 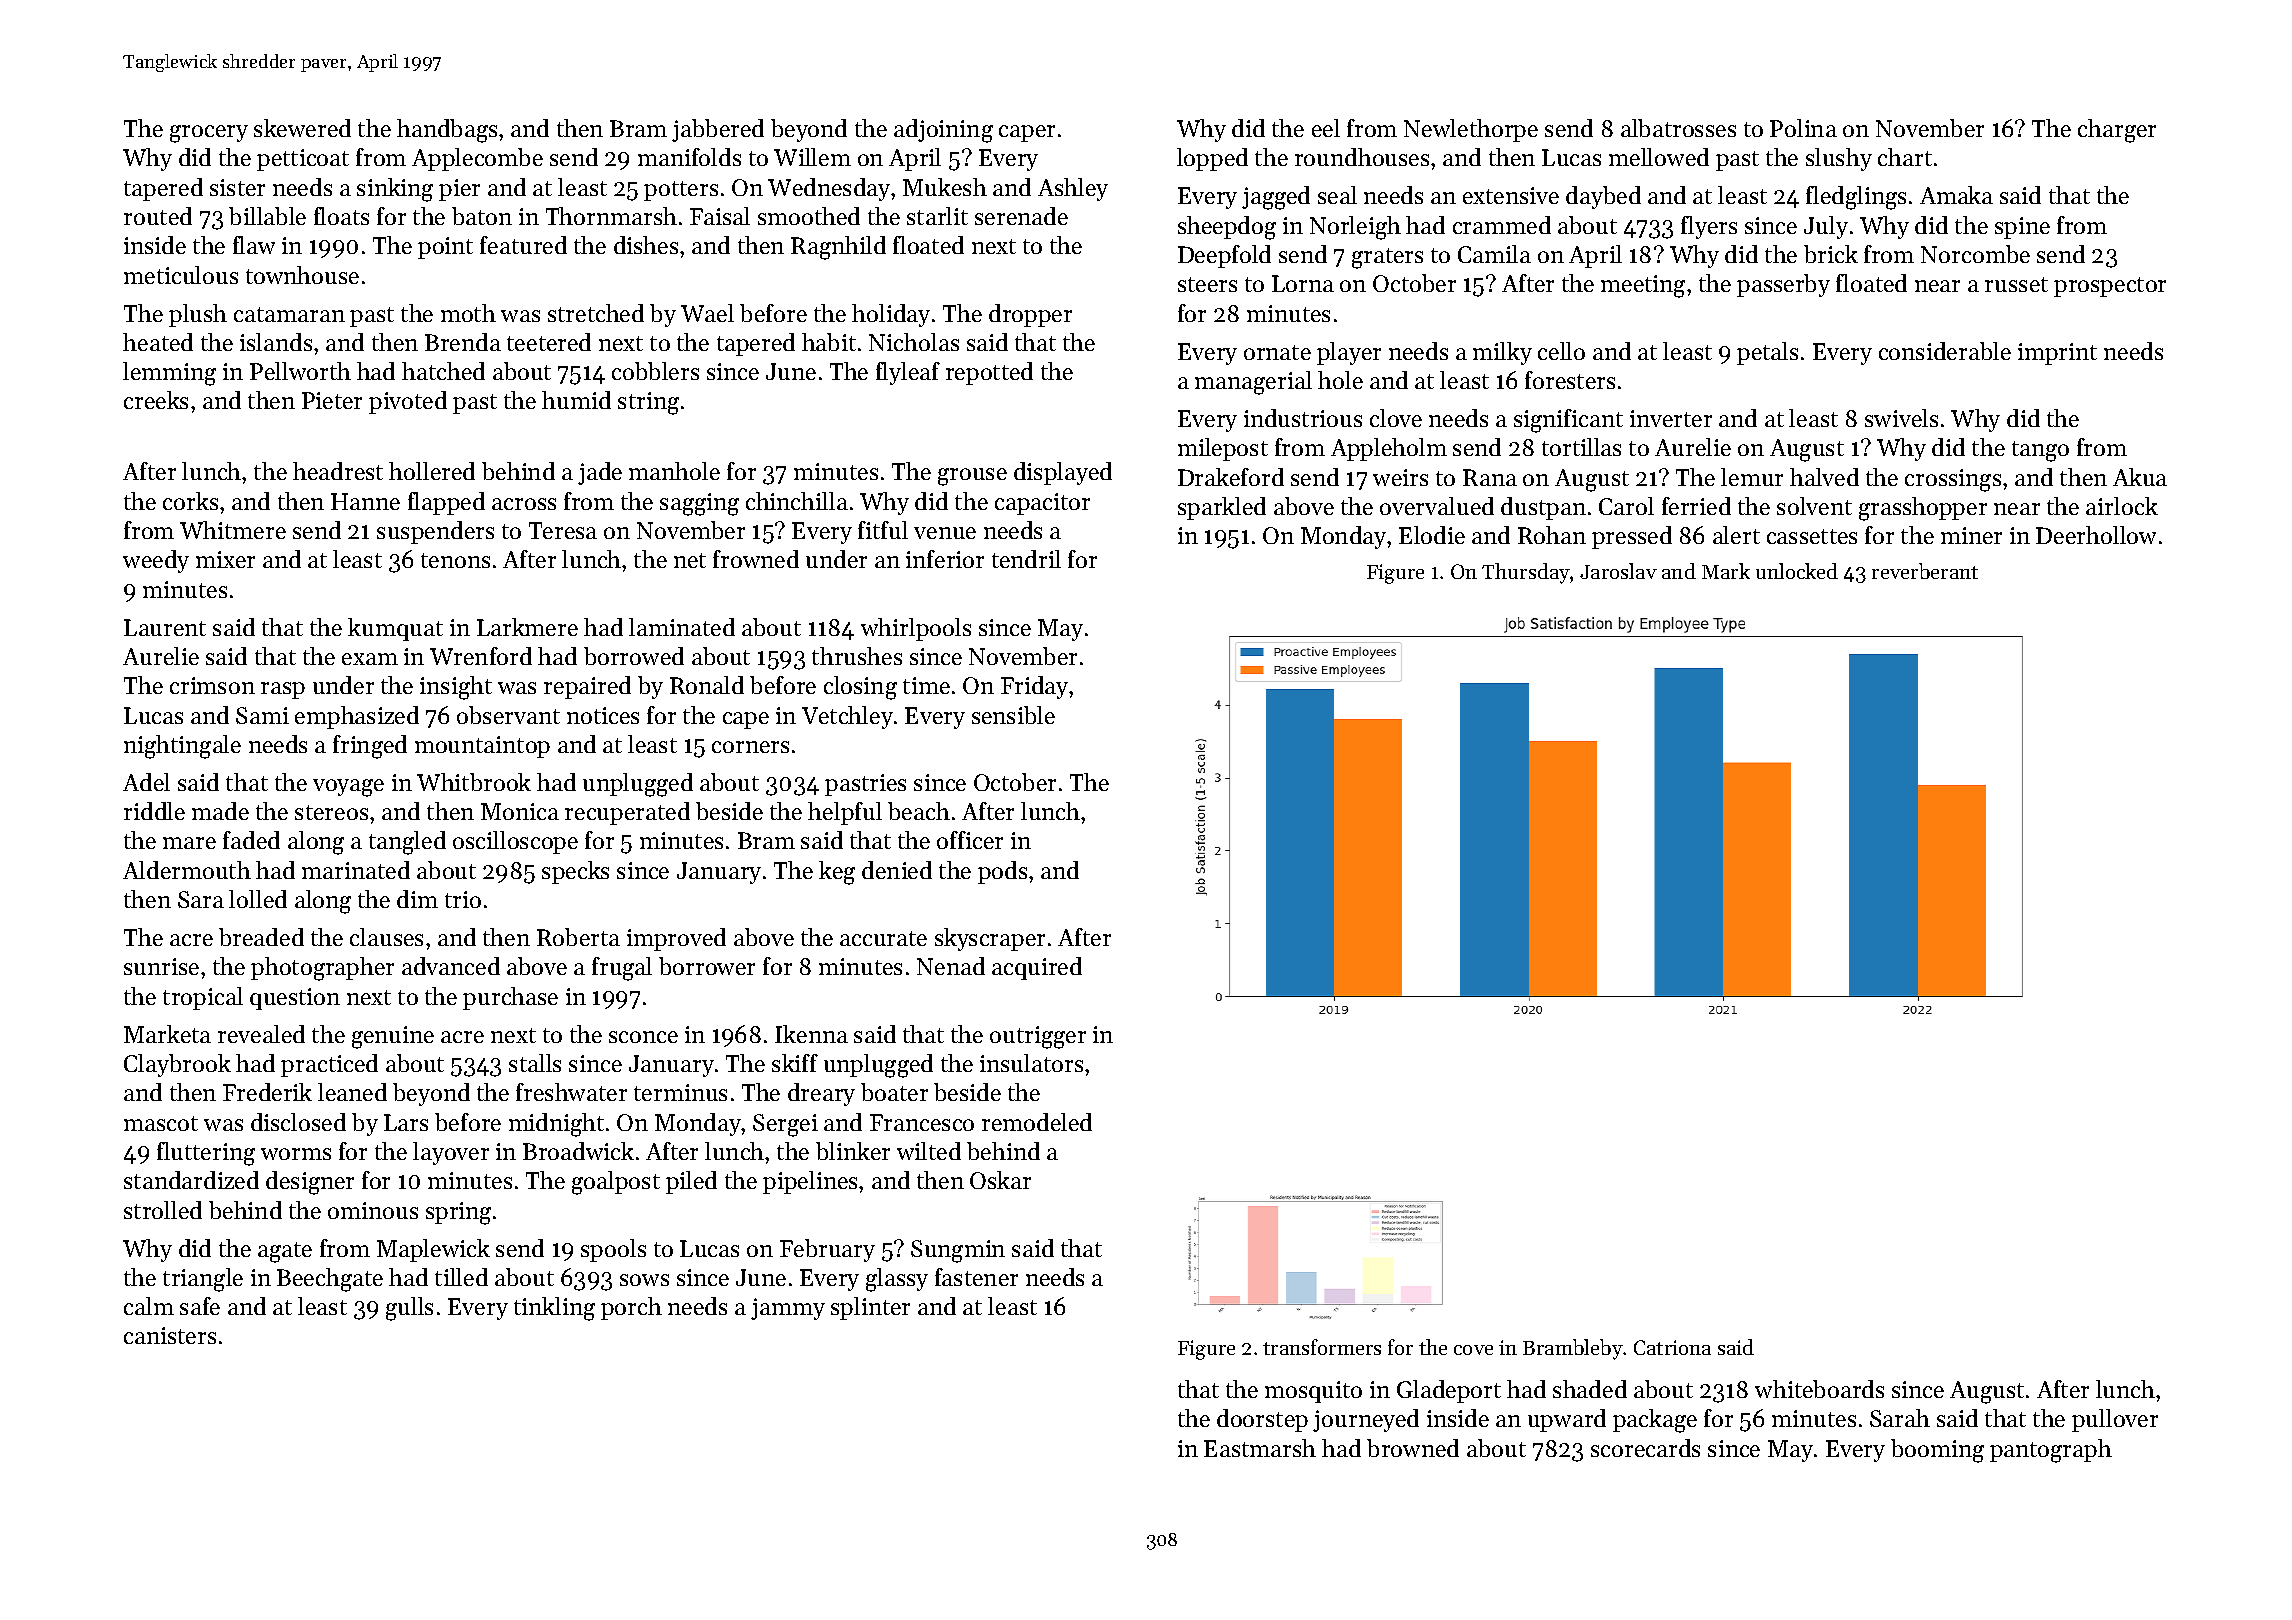 I want to click on emphasized, so click(x=357, y=717).
